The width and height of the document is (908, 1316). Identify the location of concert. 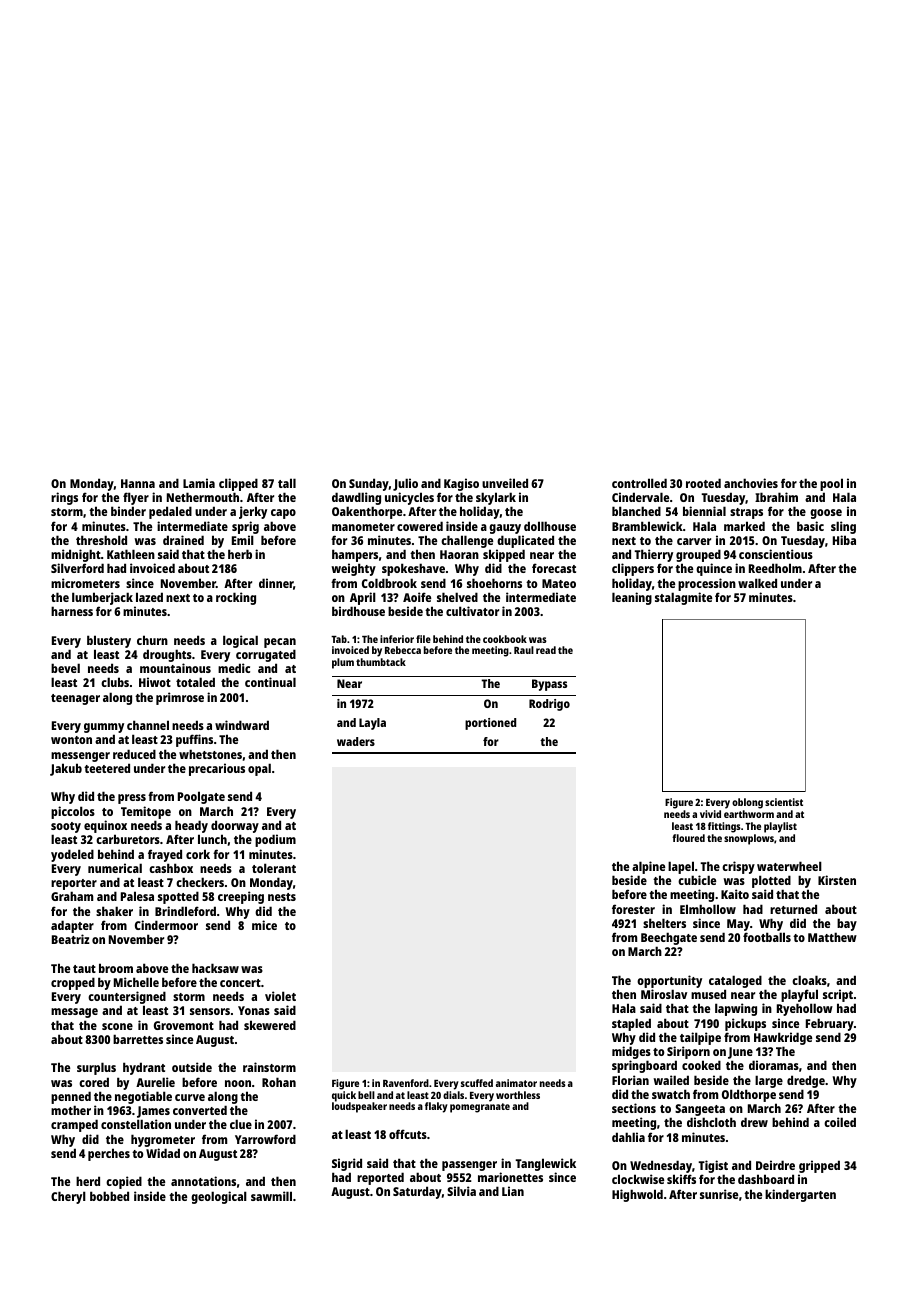
(240, 983).
